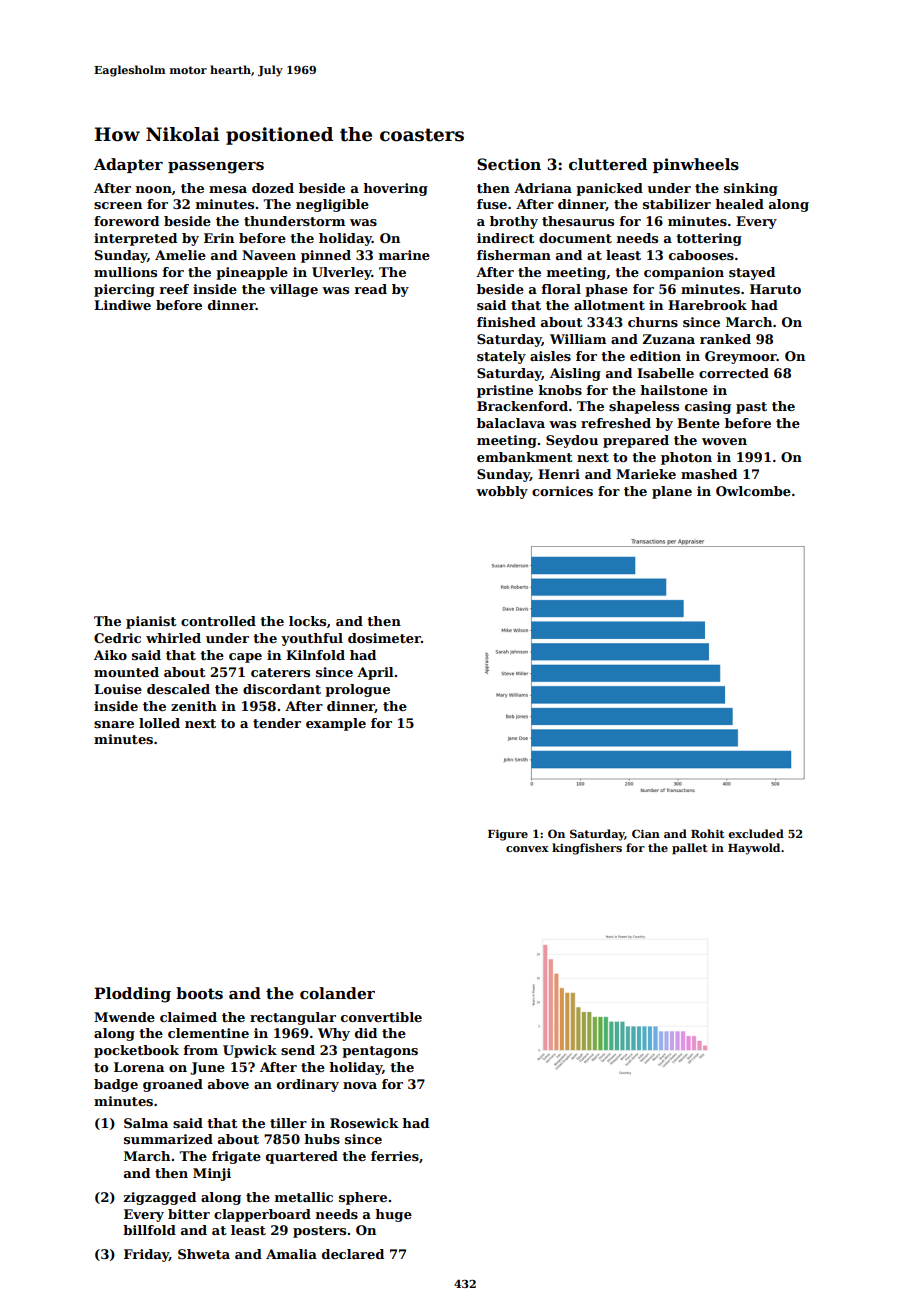 This screenshot has height=1316, width=908. I want to click on pinwheels, so click(696, 165).
